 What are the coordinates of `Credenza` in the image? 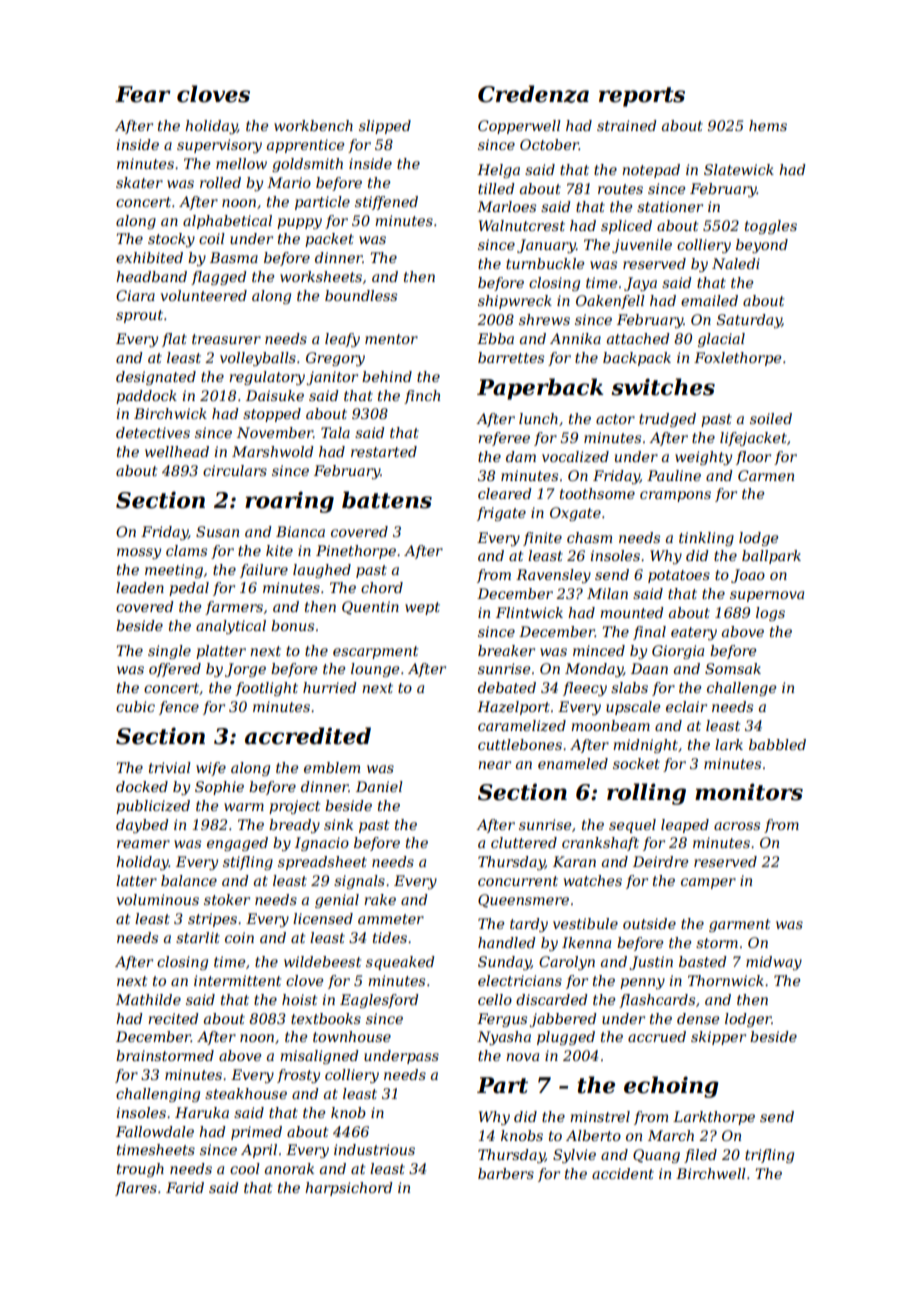 It's located at (533, 94).
